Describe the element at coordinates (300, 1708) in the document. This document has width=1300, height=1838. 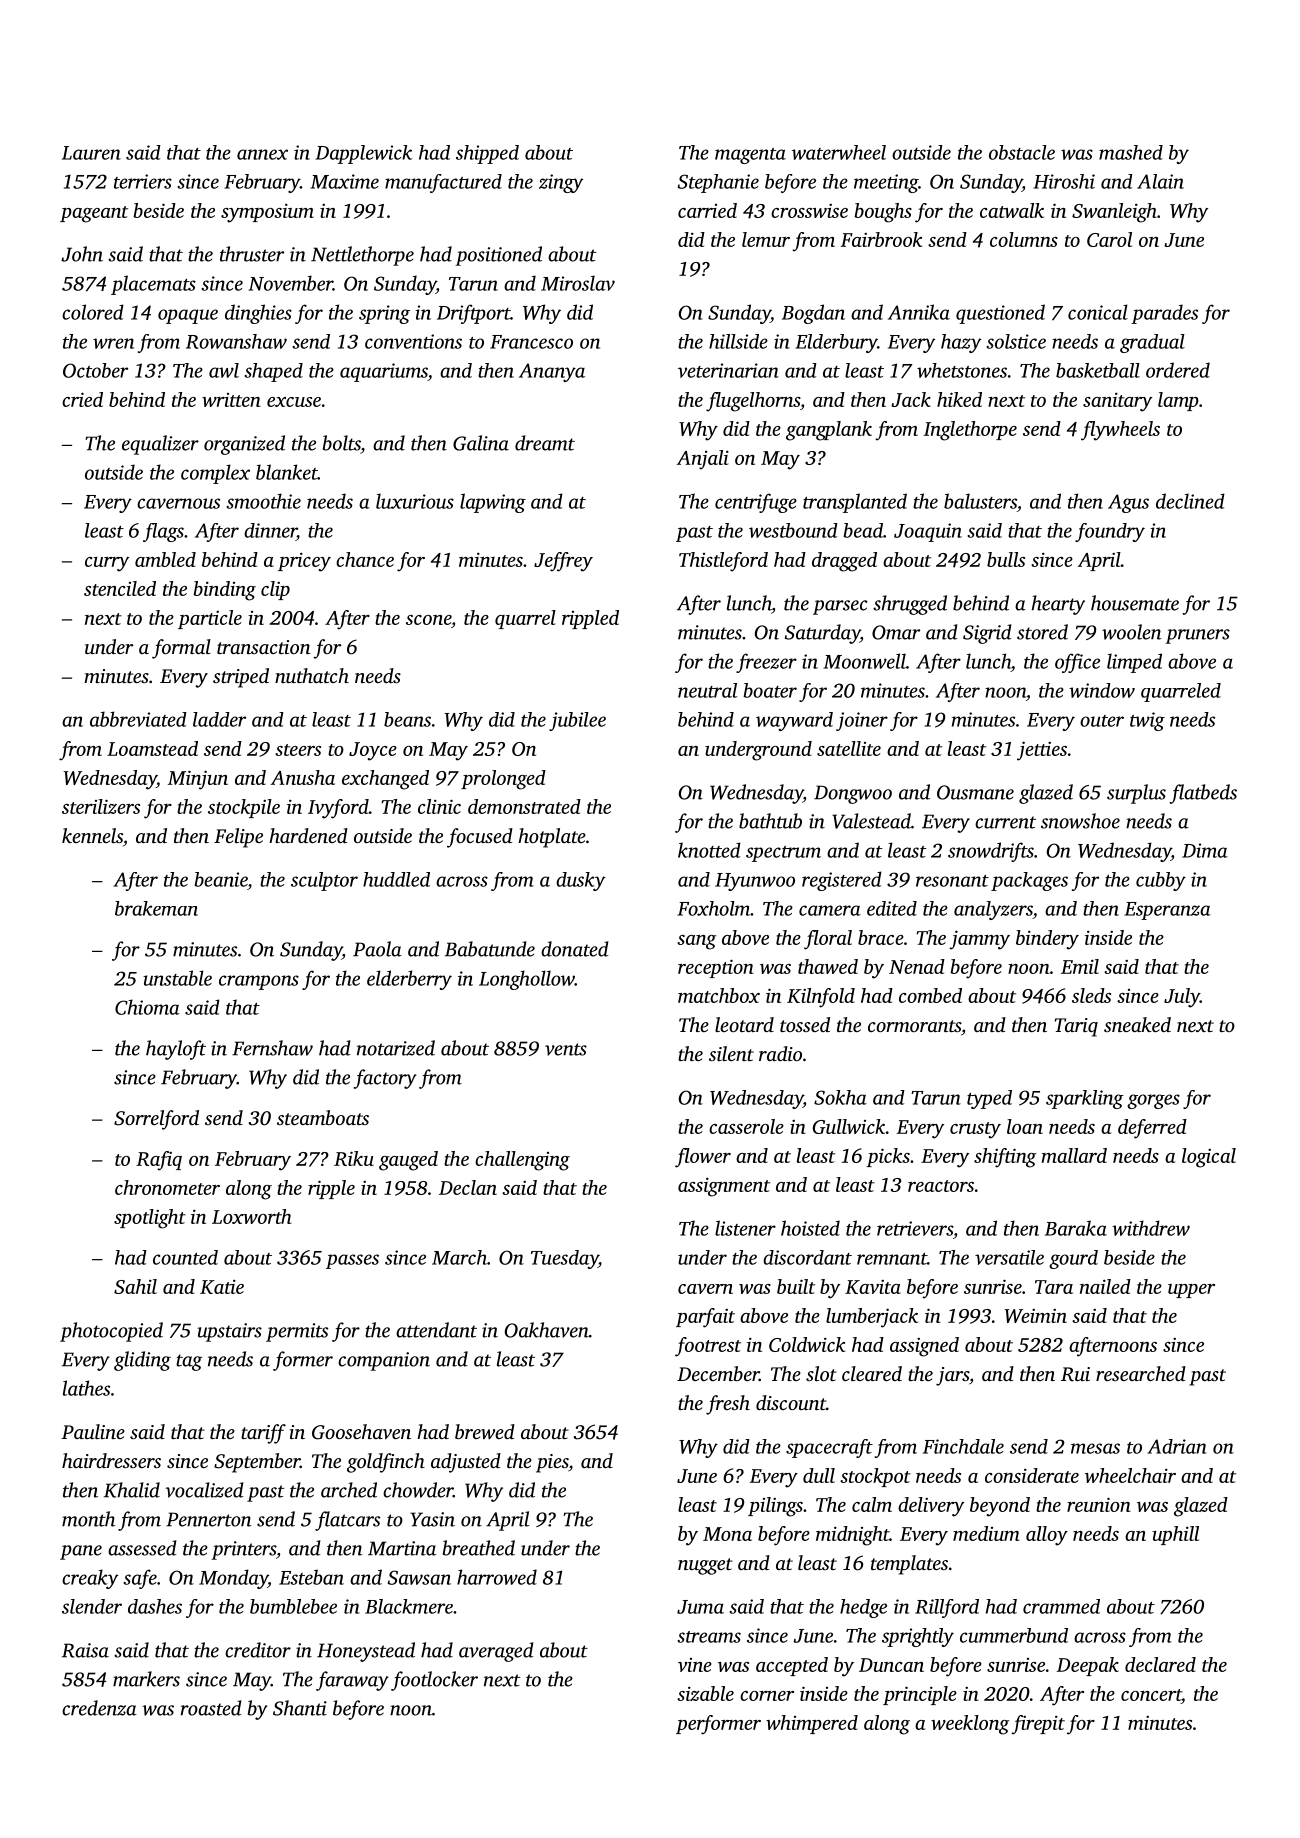
I see `Shanti` at that location.
